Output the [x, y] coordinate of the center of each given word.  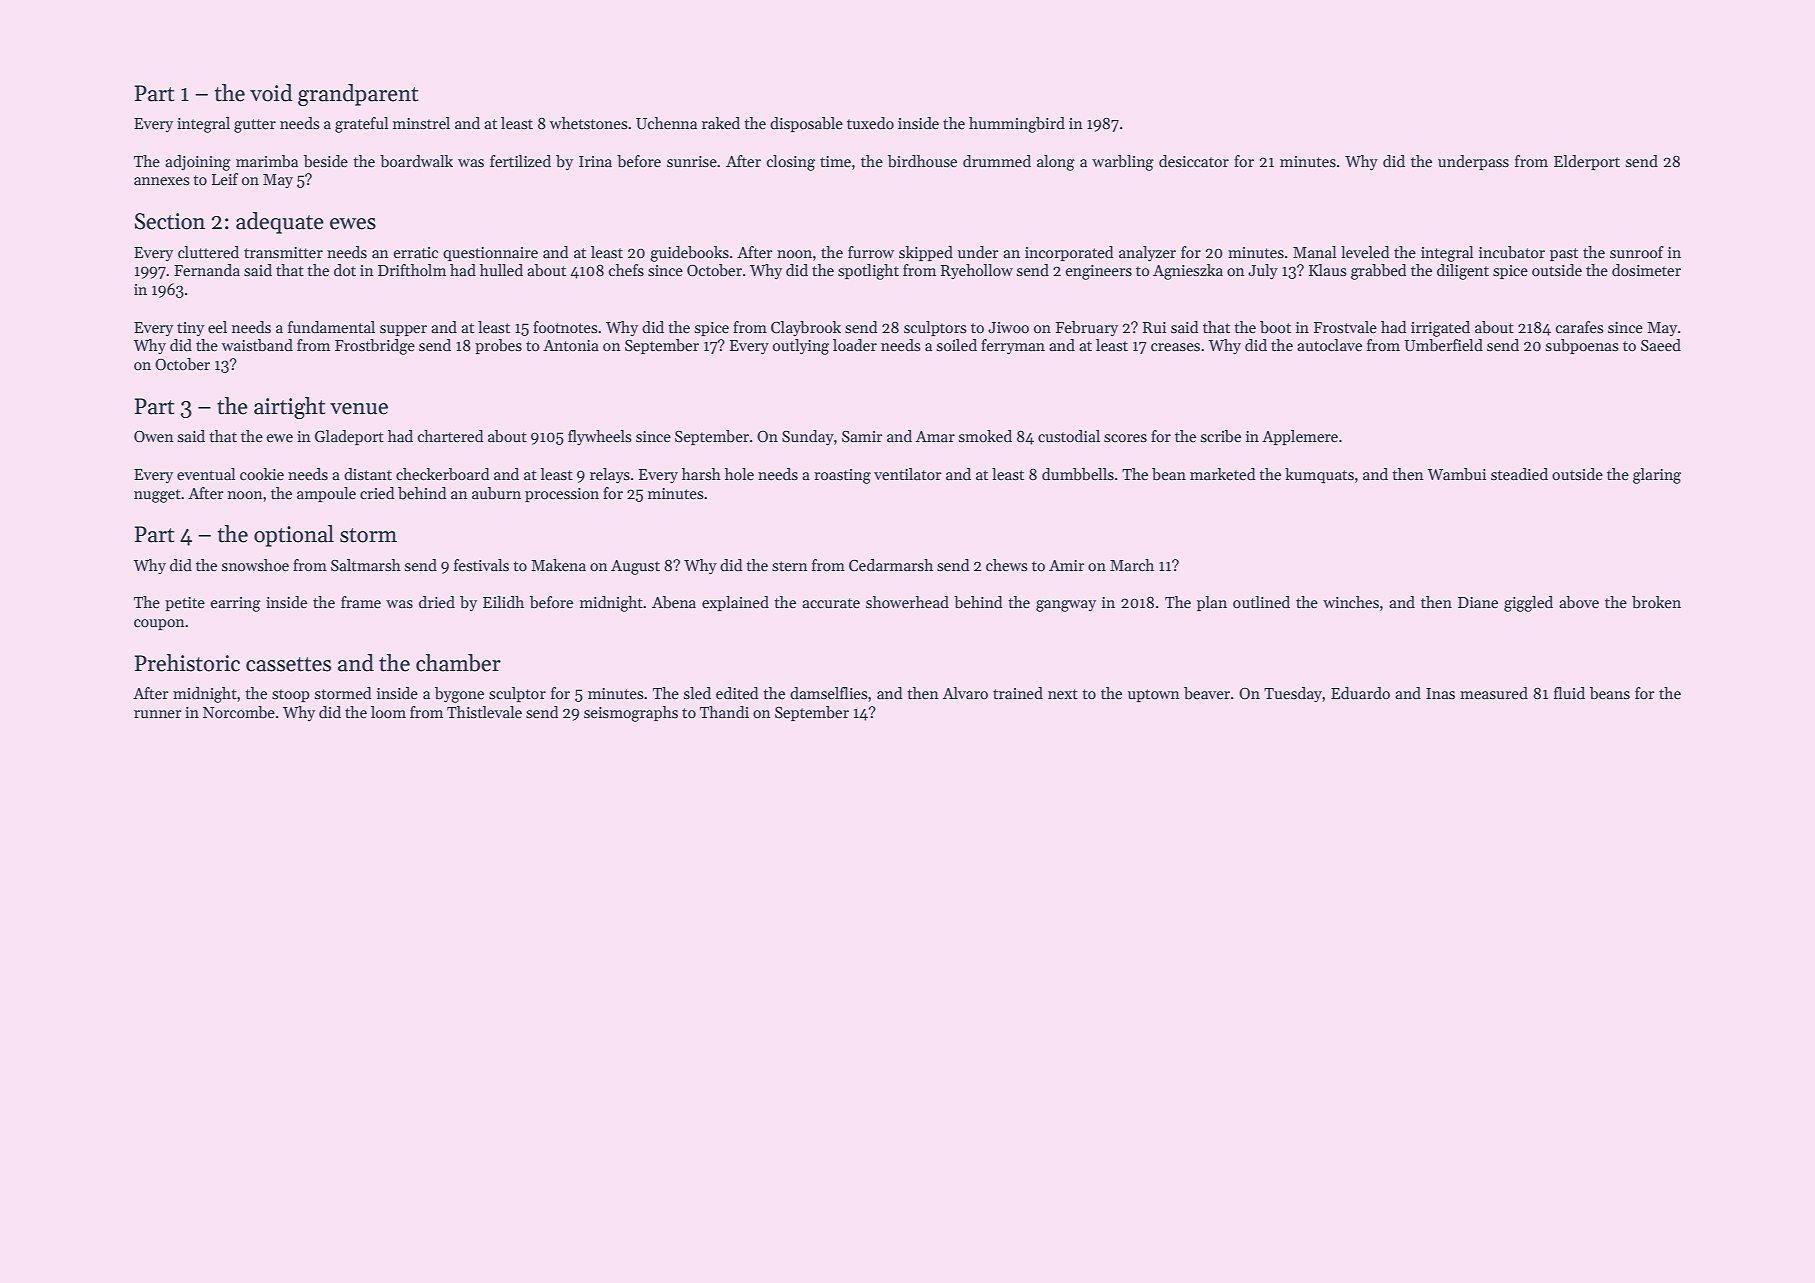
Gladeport [349, 437]
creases [1175, 347]
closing [791, 163]
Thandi [724, 712]
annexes [161, 181]
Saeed [1661, 345]
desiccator [1194, 161]
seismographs [631, 714]
